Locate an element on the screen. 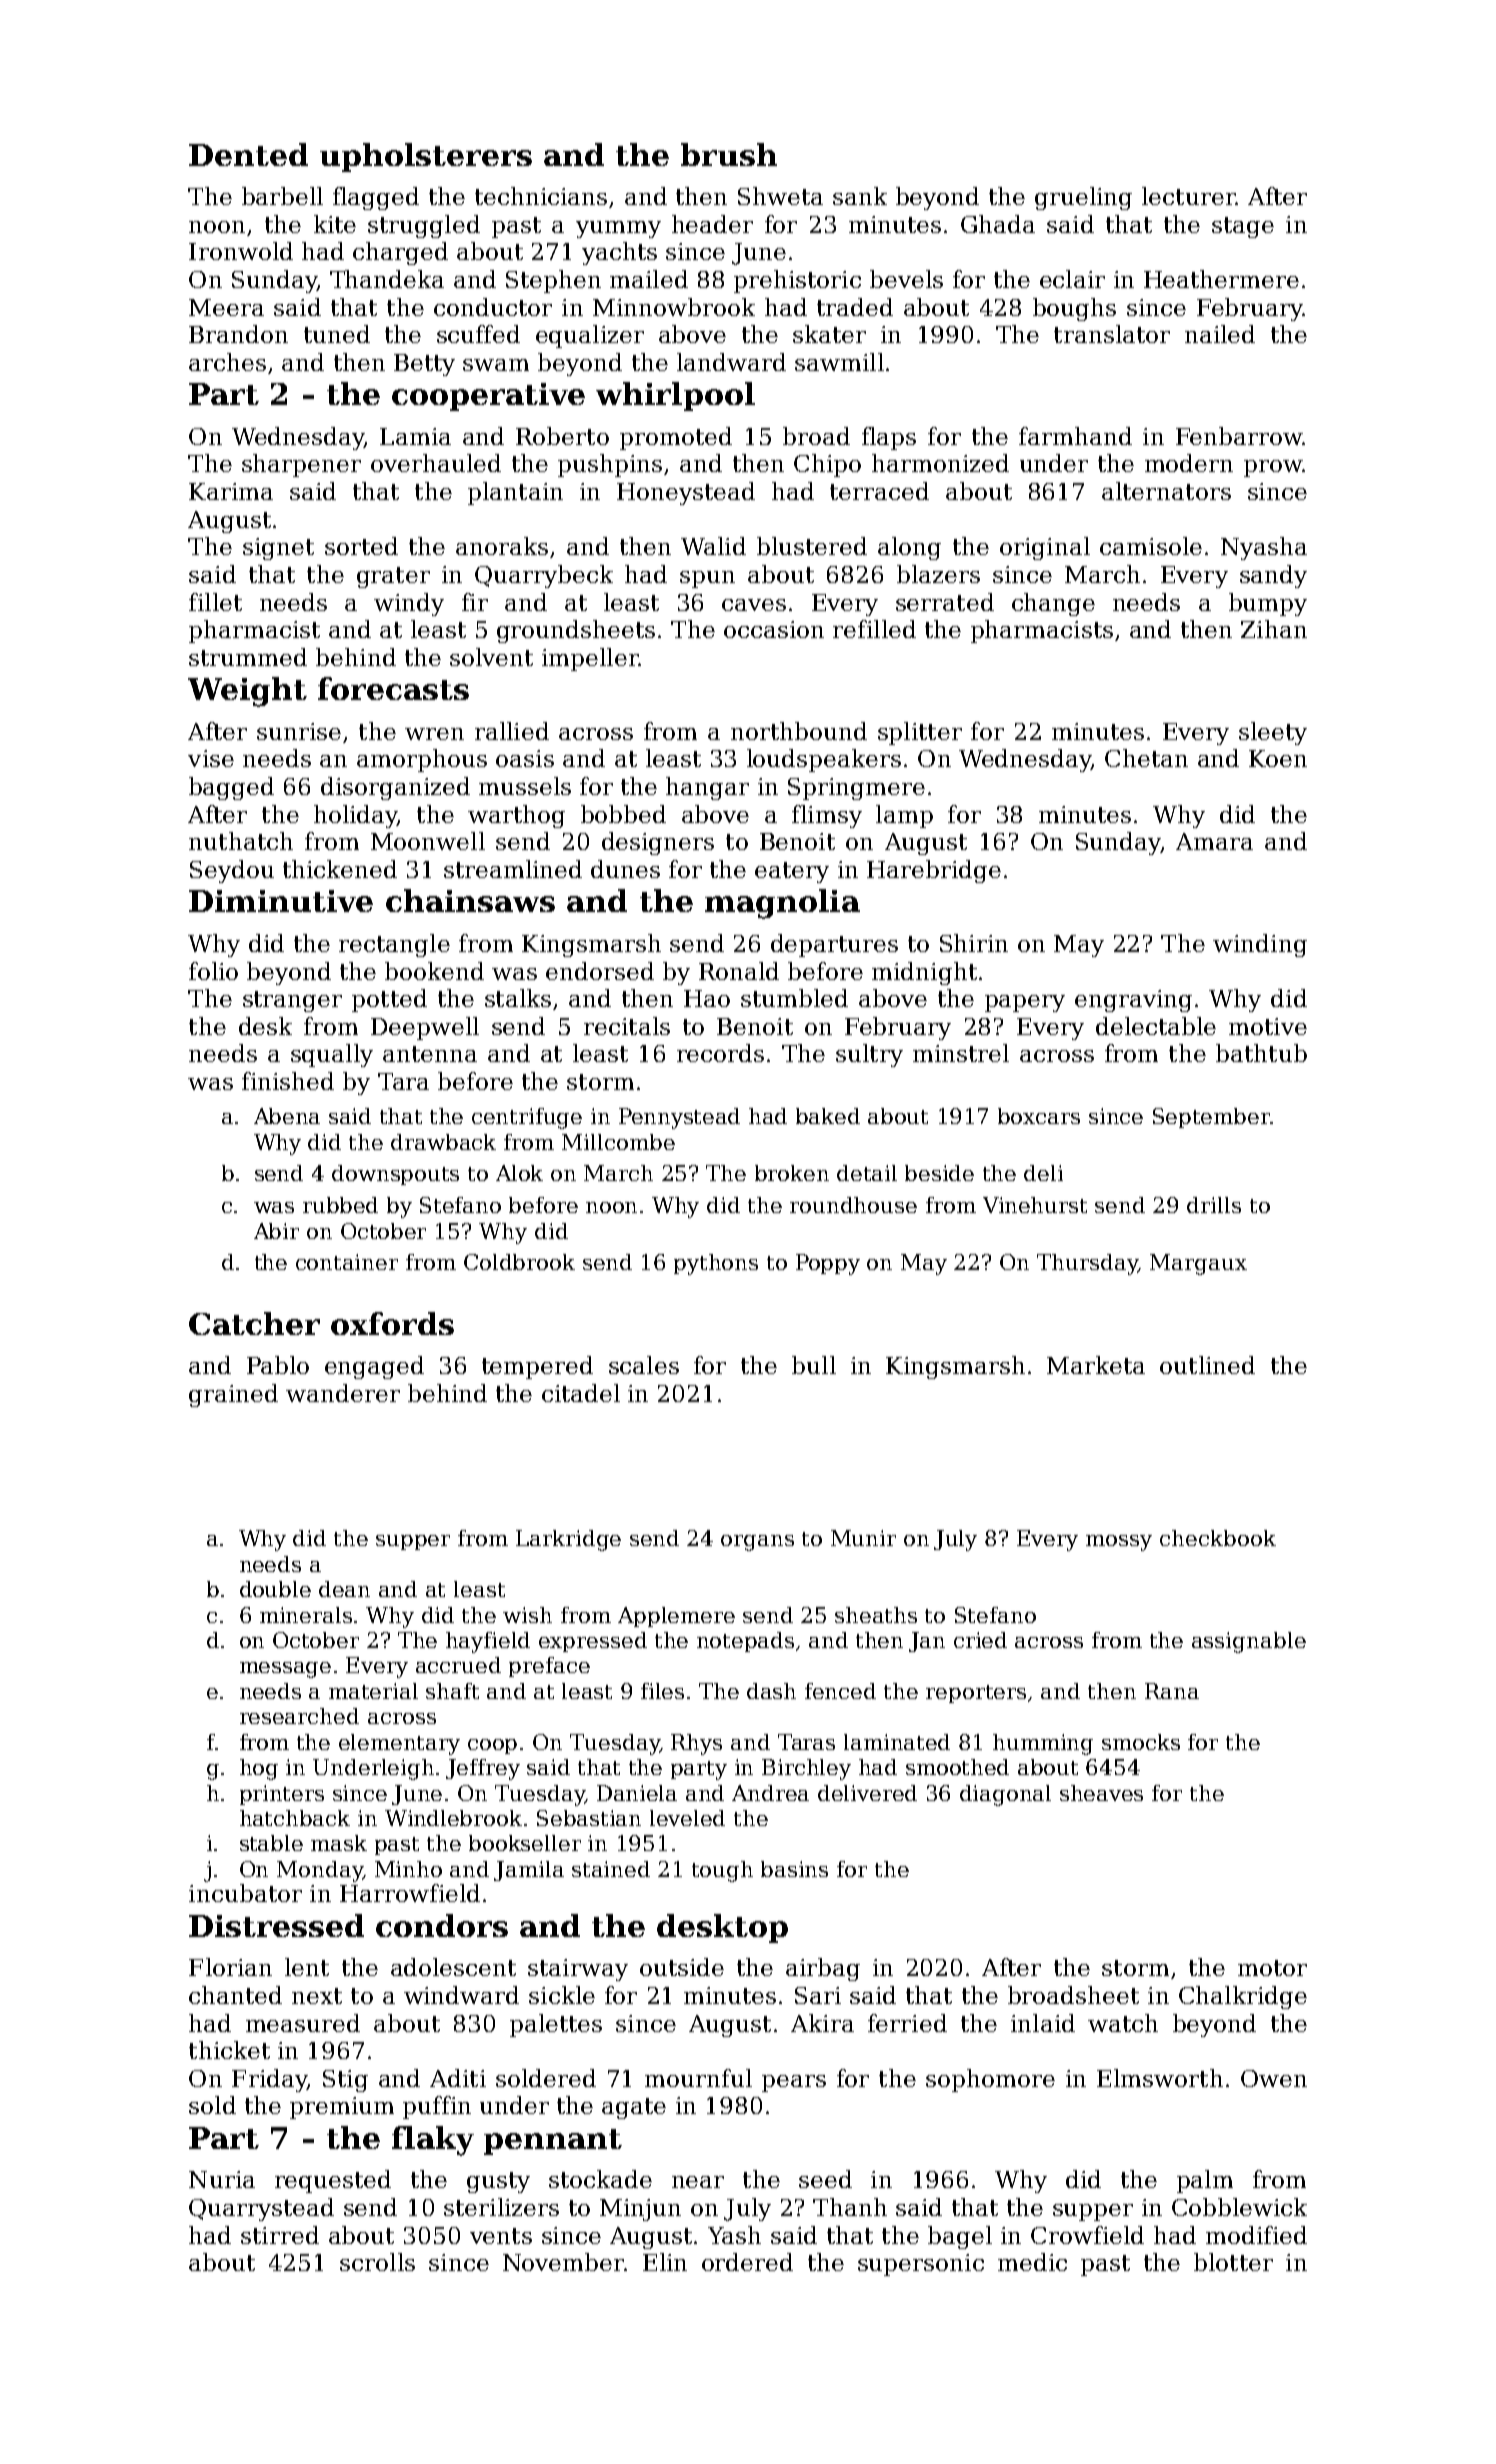 The height and width of the screenshot is (2464, 1496). tuned is located at coordinates (337, 334).
